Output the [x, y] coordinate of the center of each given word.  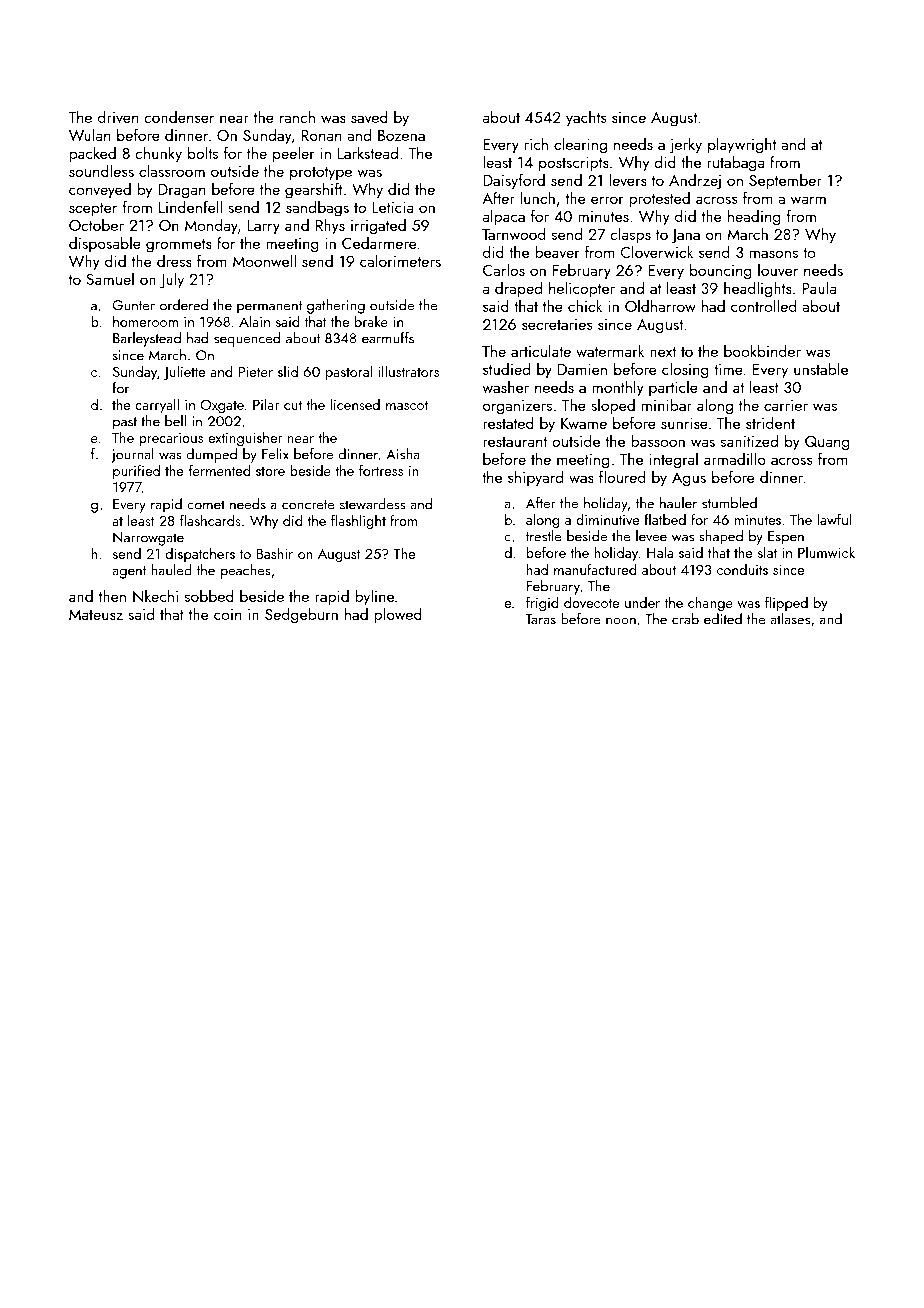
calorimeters [400, 260]
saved [369, 116]
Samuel [110, 278]
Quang [827, 443]
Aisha [403, 454]
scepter [93, 210]
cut [293, 405]
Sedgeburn [301, 615]
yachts [586, 118]
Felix [275, 454]
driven [118, 116]
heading [754, 217]
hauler [678, 503]
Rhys [330, 226]
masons [774, 254]
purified [136, 471]
